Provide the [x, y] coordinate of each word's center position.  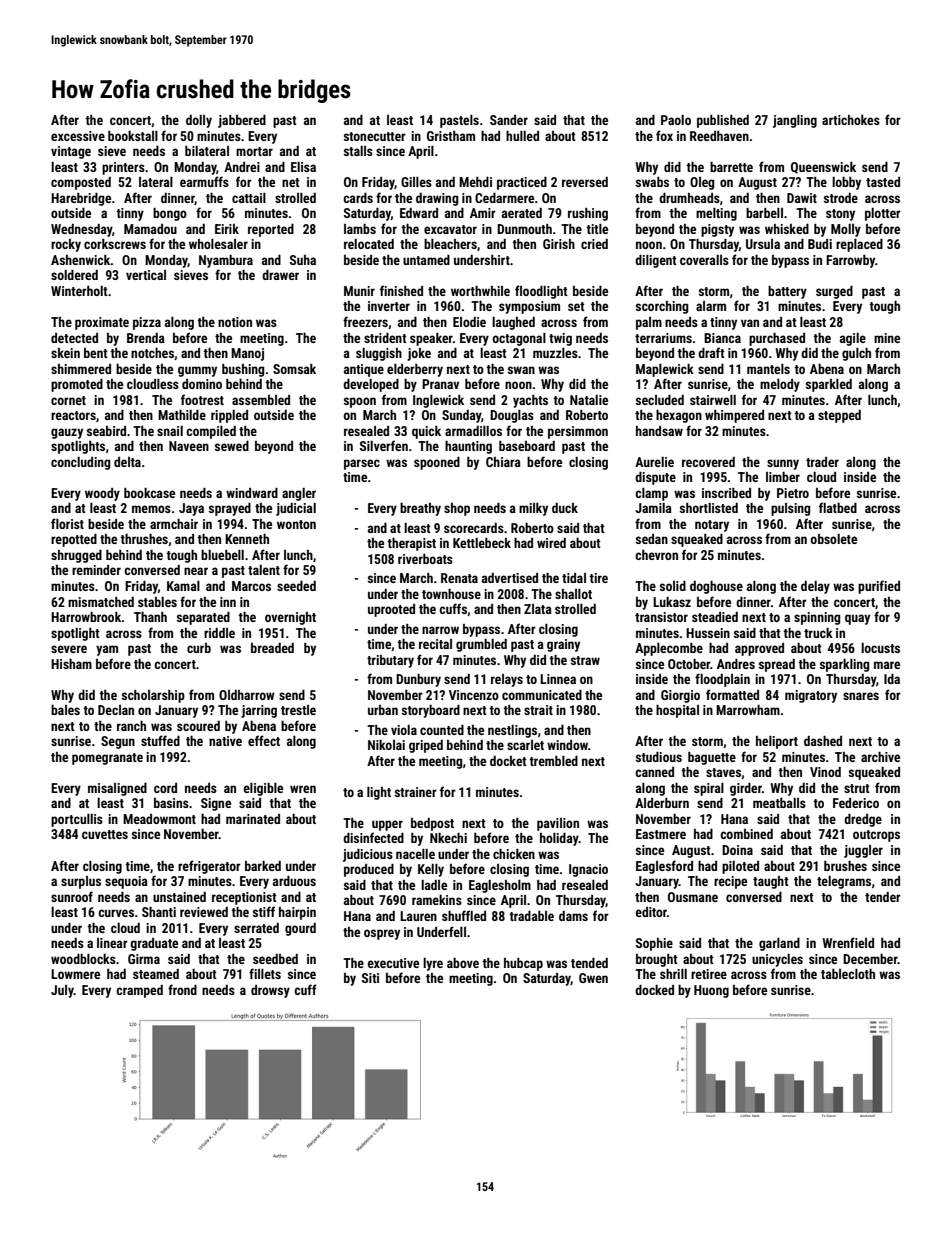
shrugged [76, 556]
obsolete [833, 539]
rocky [66, 245]
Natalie [589, 400]
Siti [370, 978]
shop [457, 509]
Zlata [538, 609]
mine [887, 338]
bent [96, 353]
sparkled [829, 385]
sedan [652, 539]
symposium [529, 307]
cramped [139, 991]
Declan [116, 710]
